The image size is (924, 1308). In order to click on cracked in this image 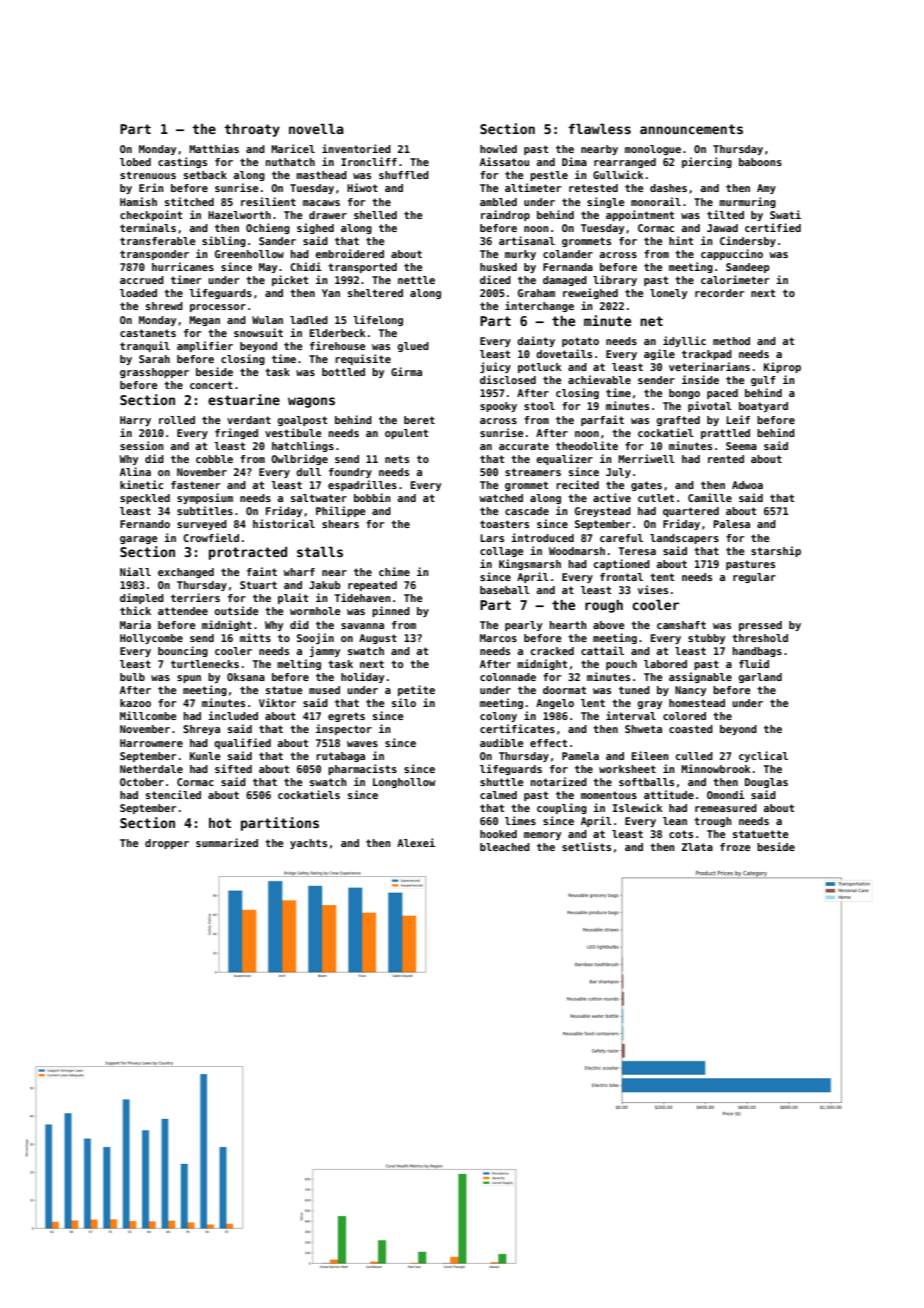, I will do `click(552, 651)`.
